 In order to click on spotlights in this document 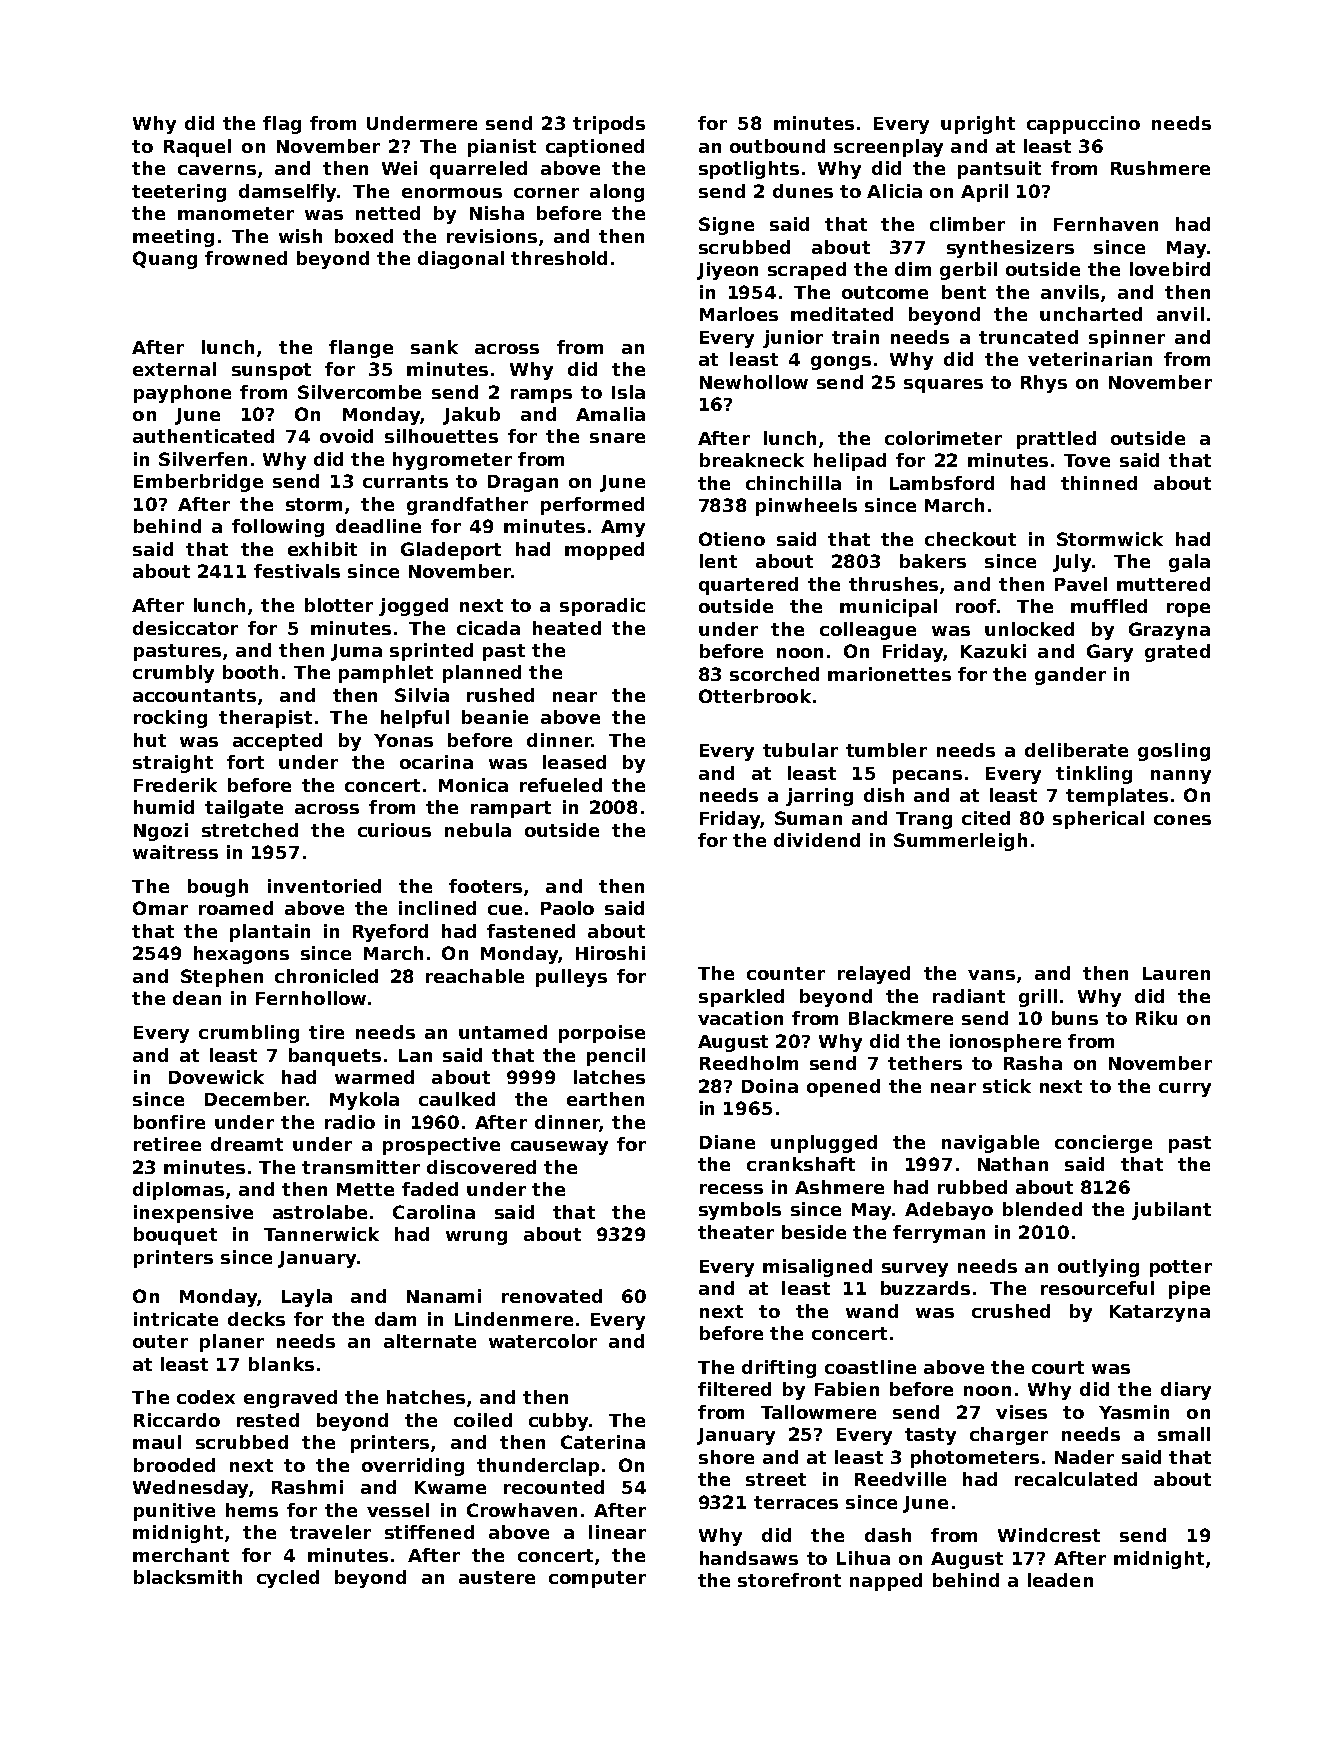, I will do `click(749, 170)`.
